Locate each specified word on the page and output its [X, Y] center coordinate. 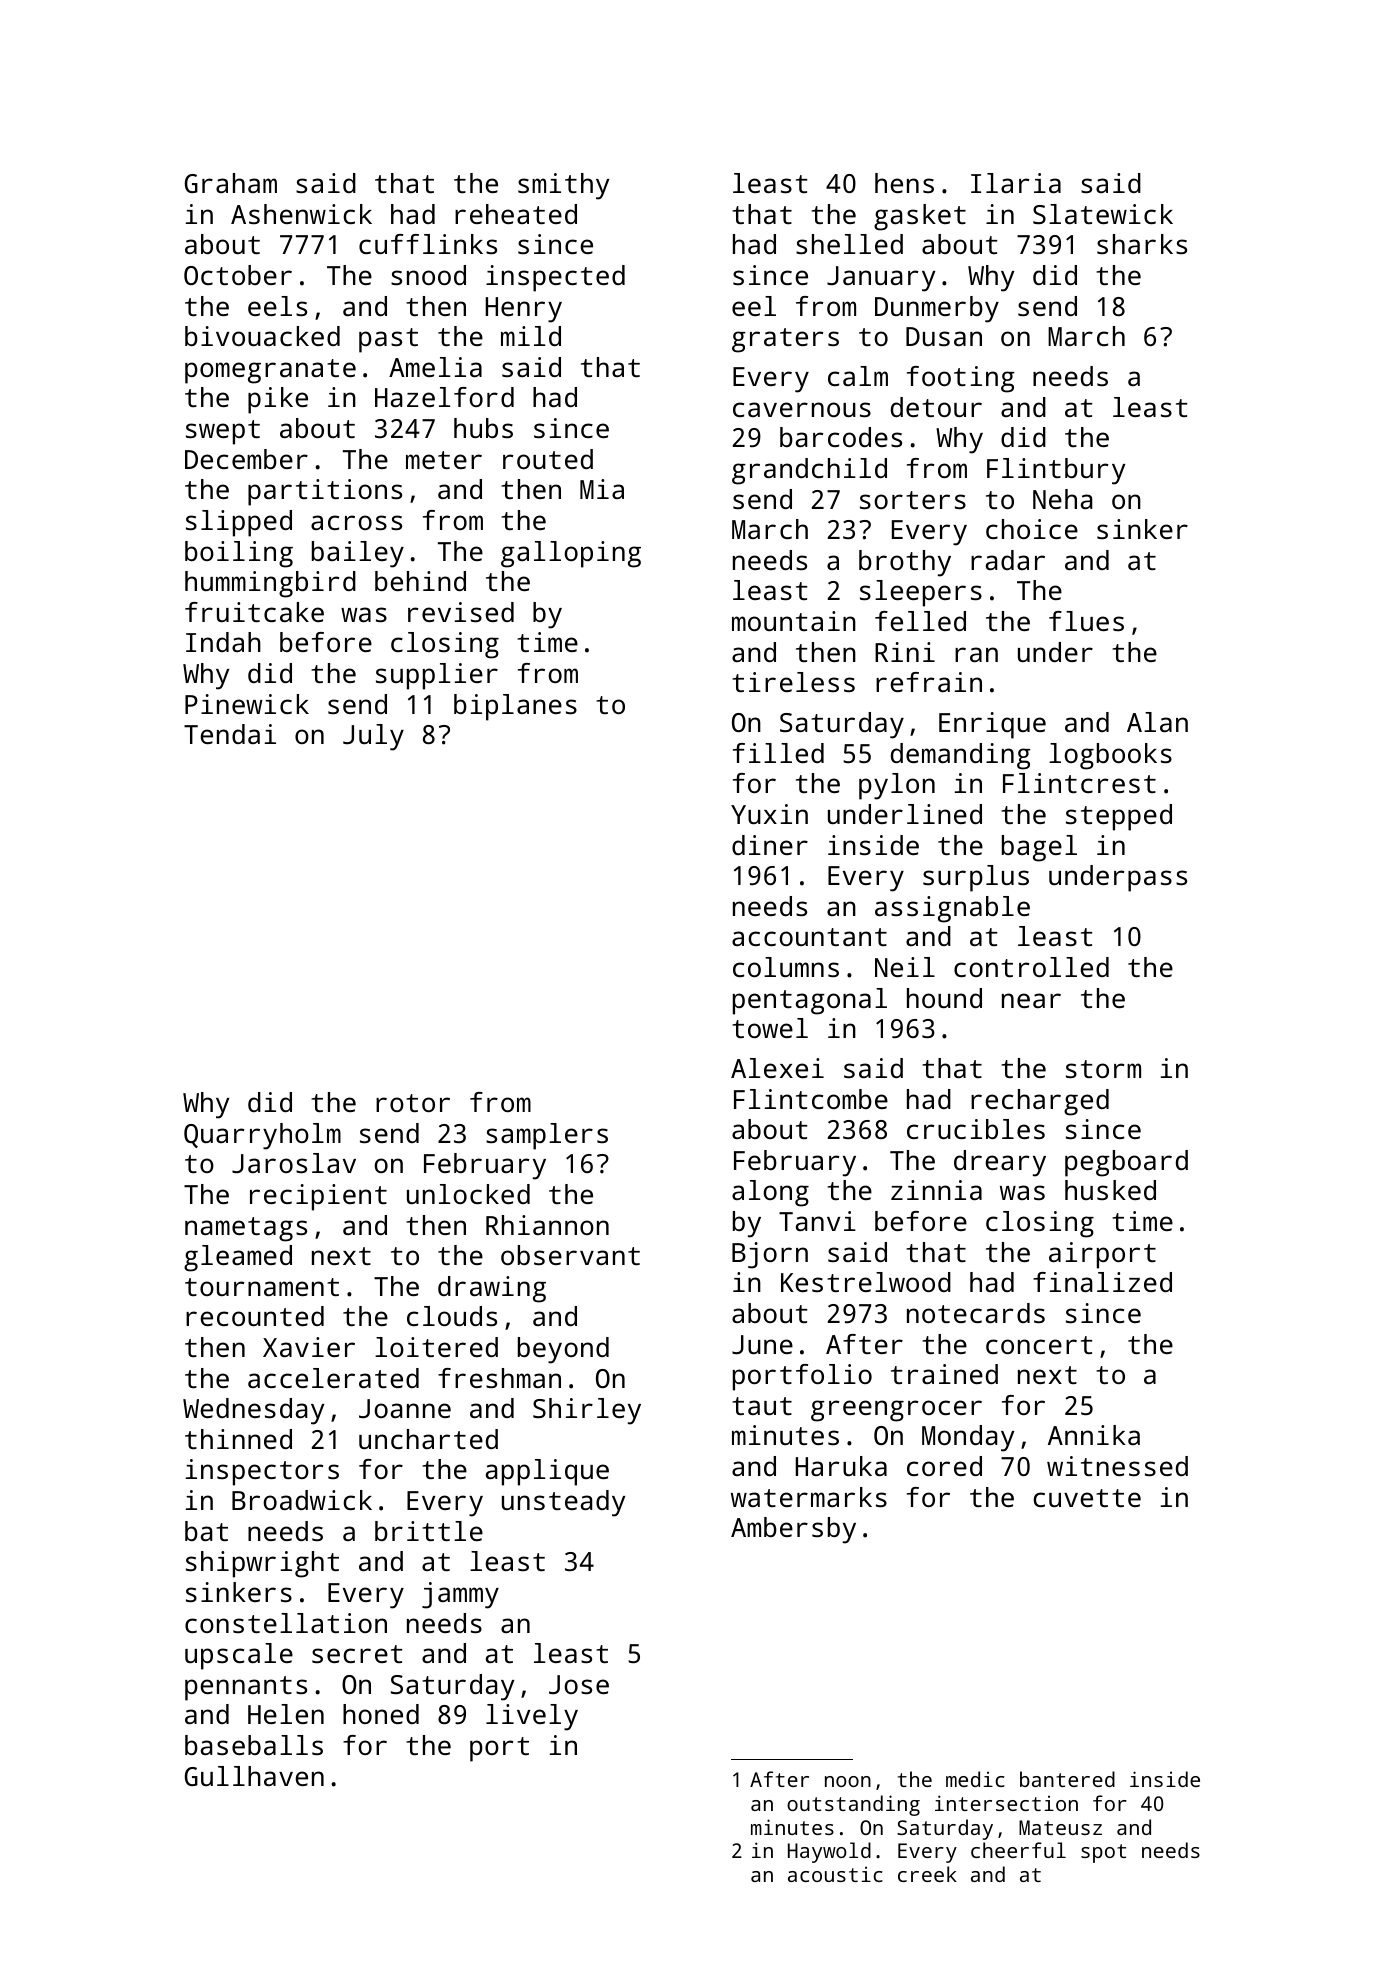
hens [904, 183]
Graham [231, 183]
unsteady [563, 1503]
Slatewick [1103, 214]
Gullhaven [254, 1776]
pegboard [1126, 1163]
